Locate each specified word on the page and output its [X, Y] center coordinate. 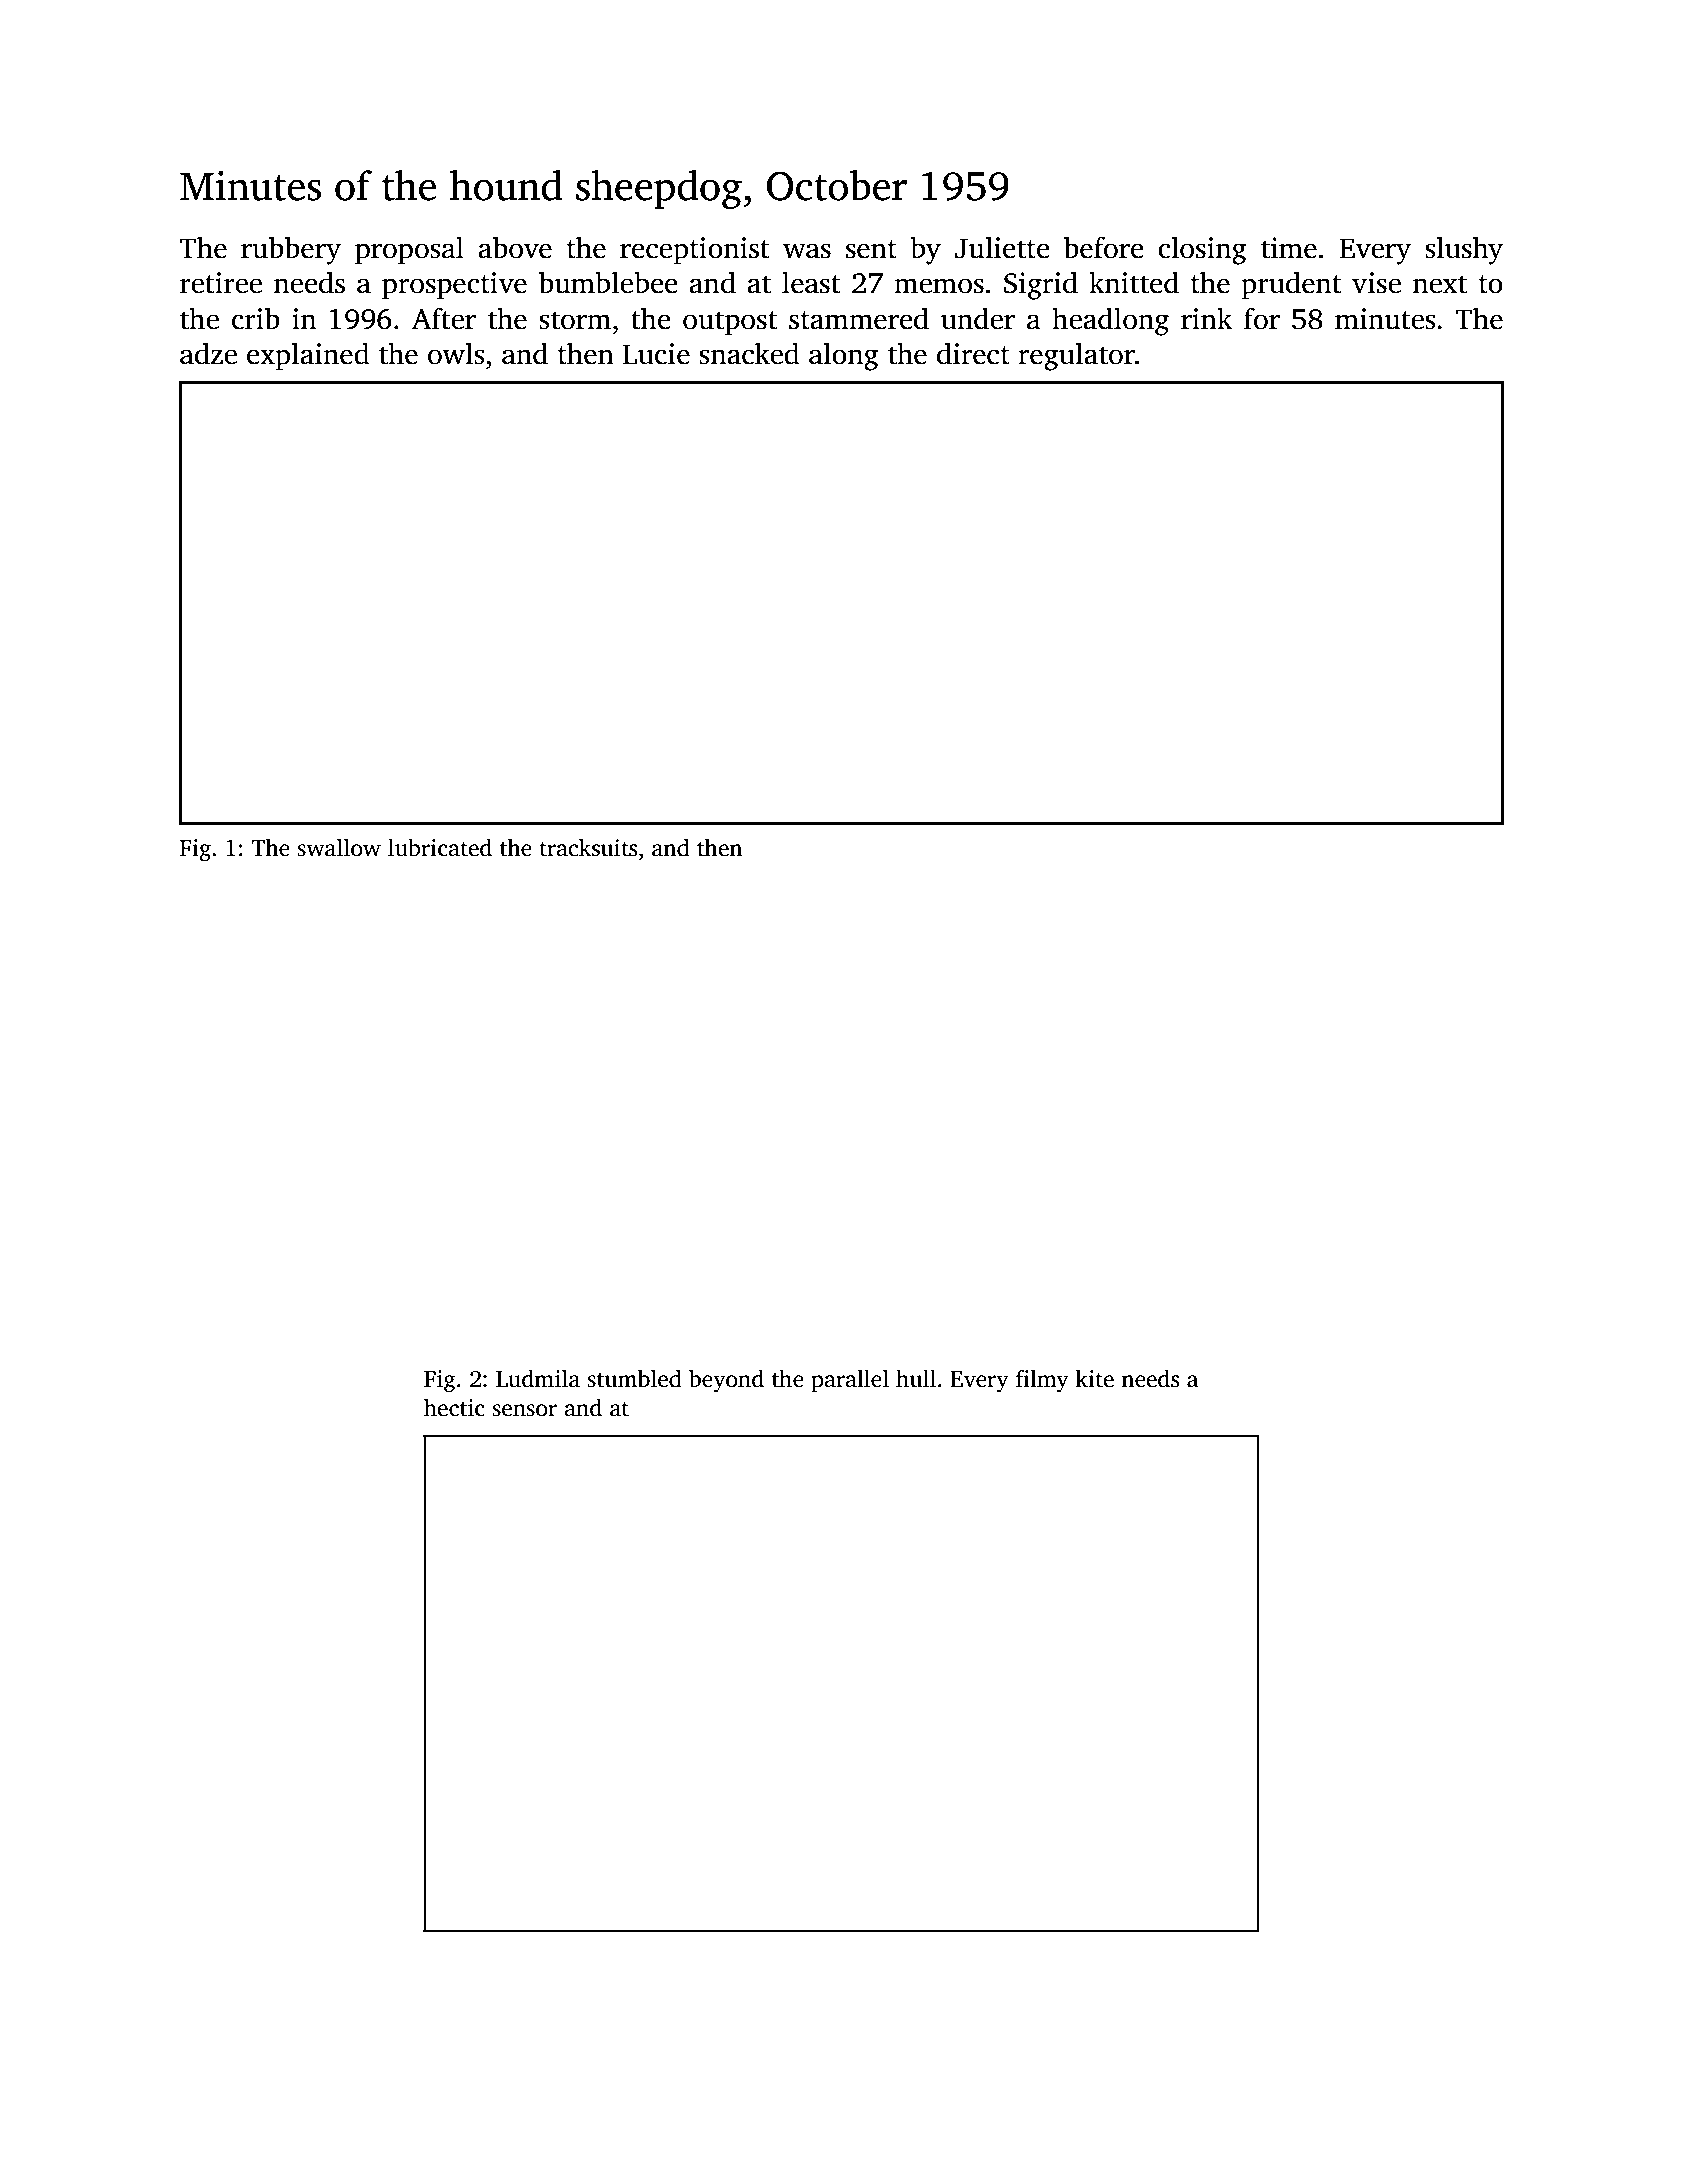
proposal [409, 250]
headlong [1110, 321]
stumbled [634, 1378]
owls [456, 353]
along [844, 356]
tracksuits [588, 847]
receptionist [694, 251]
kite [1094, 1378]
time [1289, 248]
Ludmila [538, 1378]
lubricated [440, 847]
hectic [454, 1407]
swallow [339, 847]
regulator [1076, 356]
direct [973, 353]
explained [308, 356]
